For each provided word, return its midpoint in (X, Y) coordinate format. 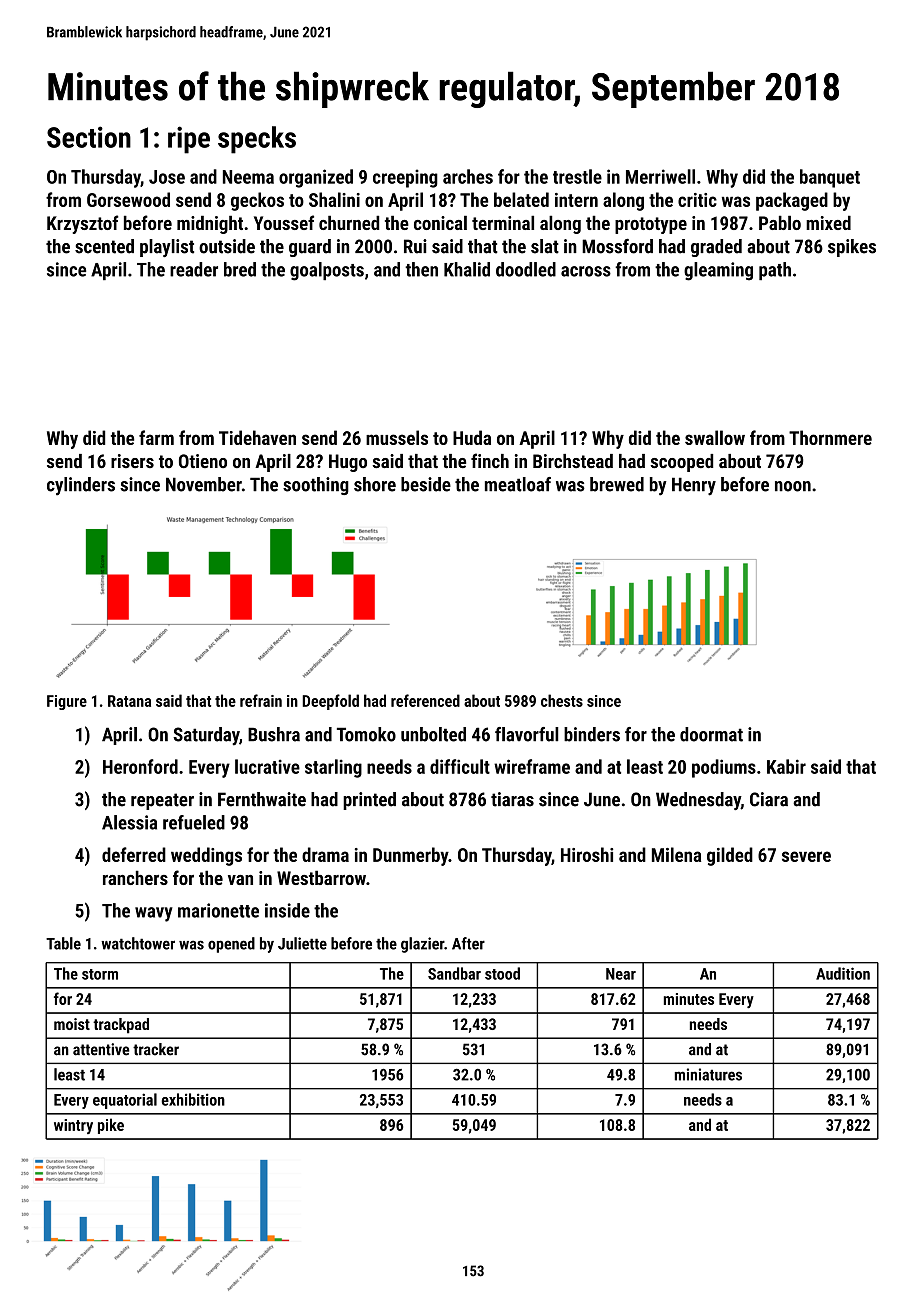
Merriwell (660, 176)
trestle (577, 176)
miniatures (708, 1074)
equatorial (125, 1101)
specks (257, 140)
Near (621, 974)
